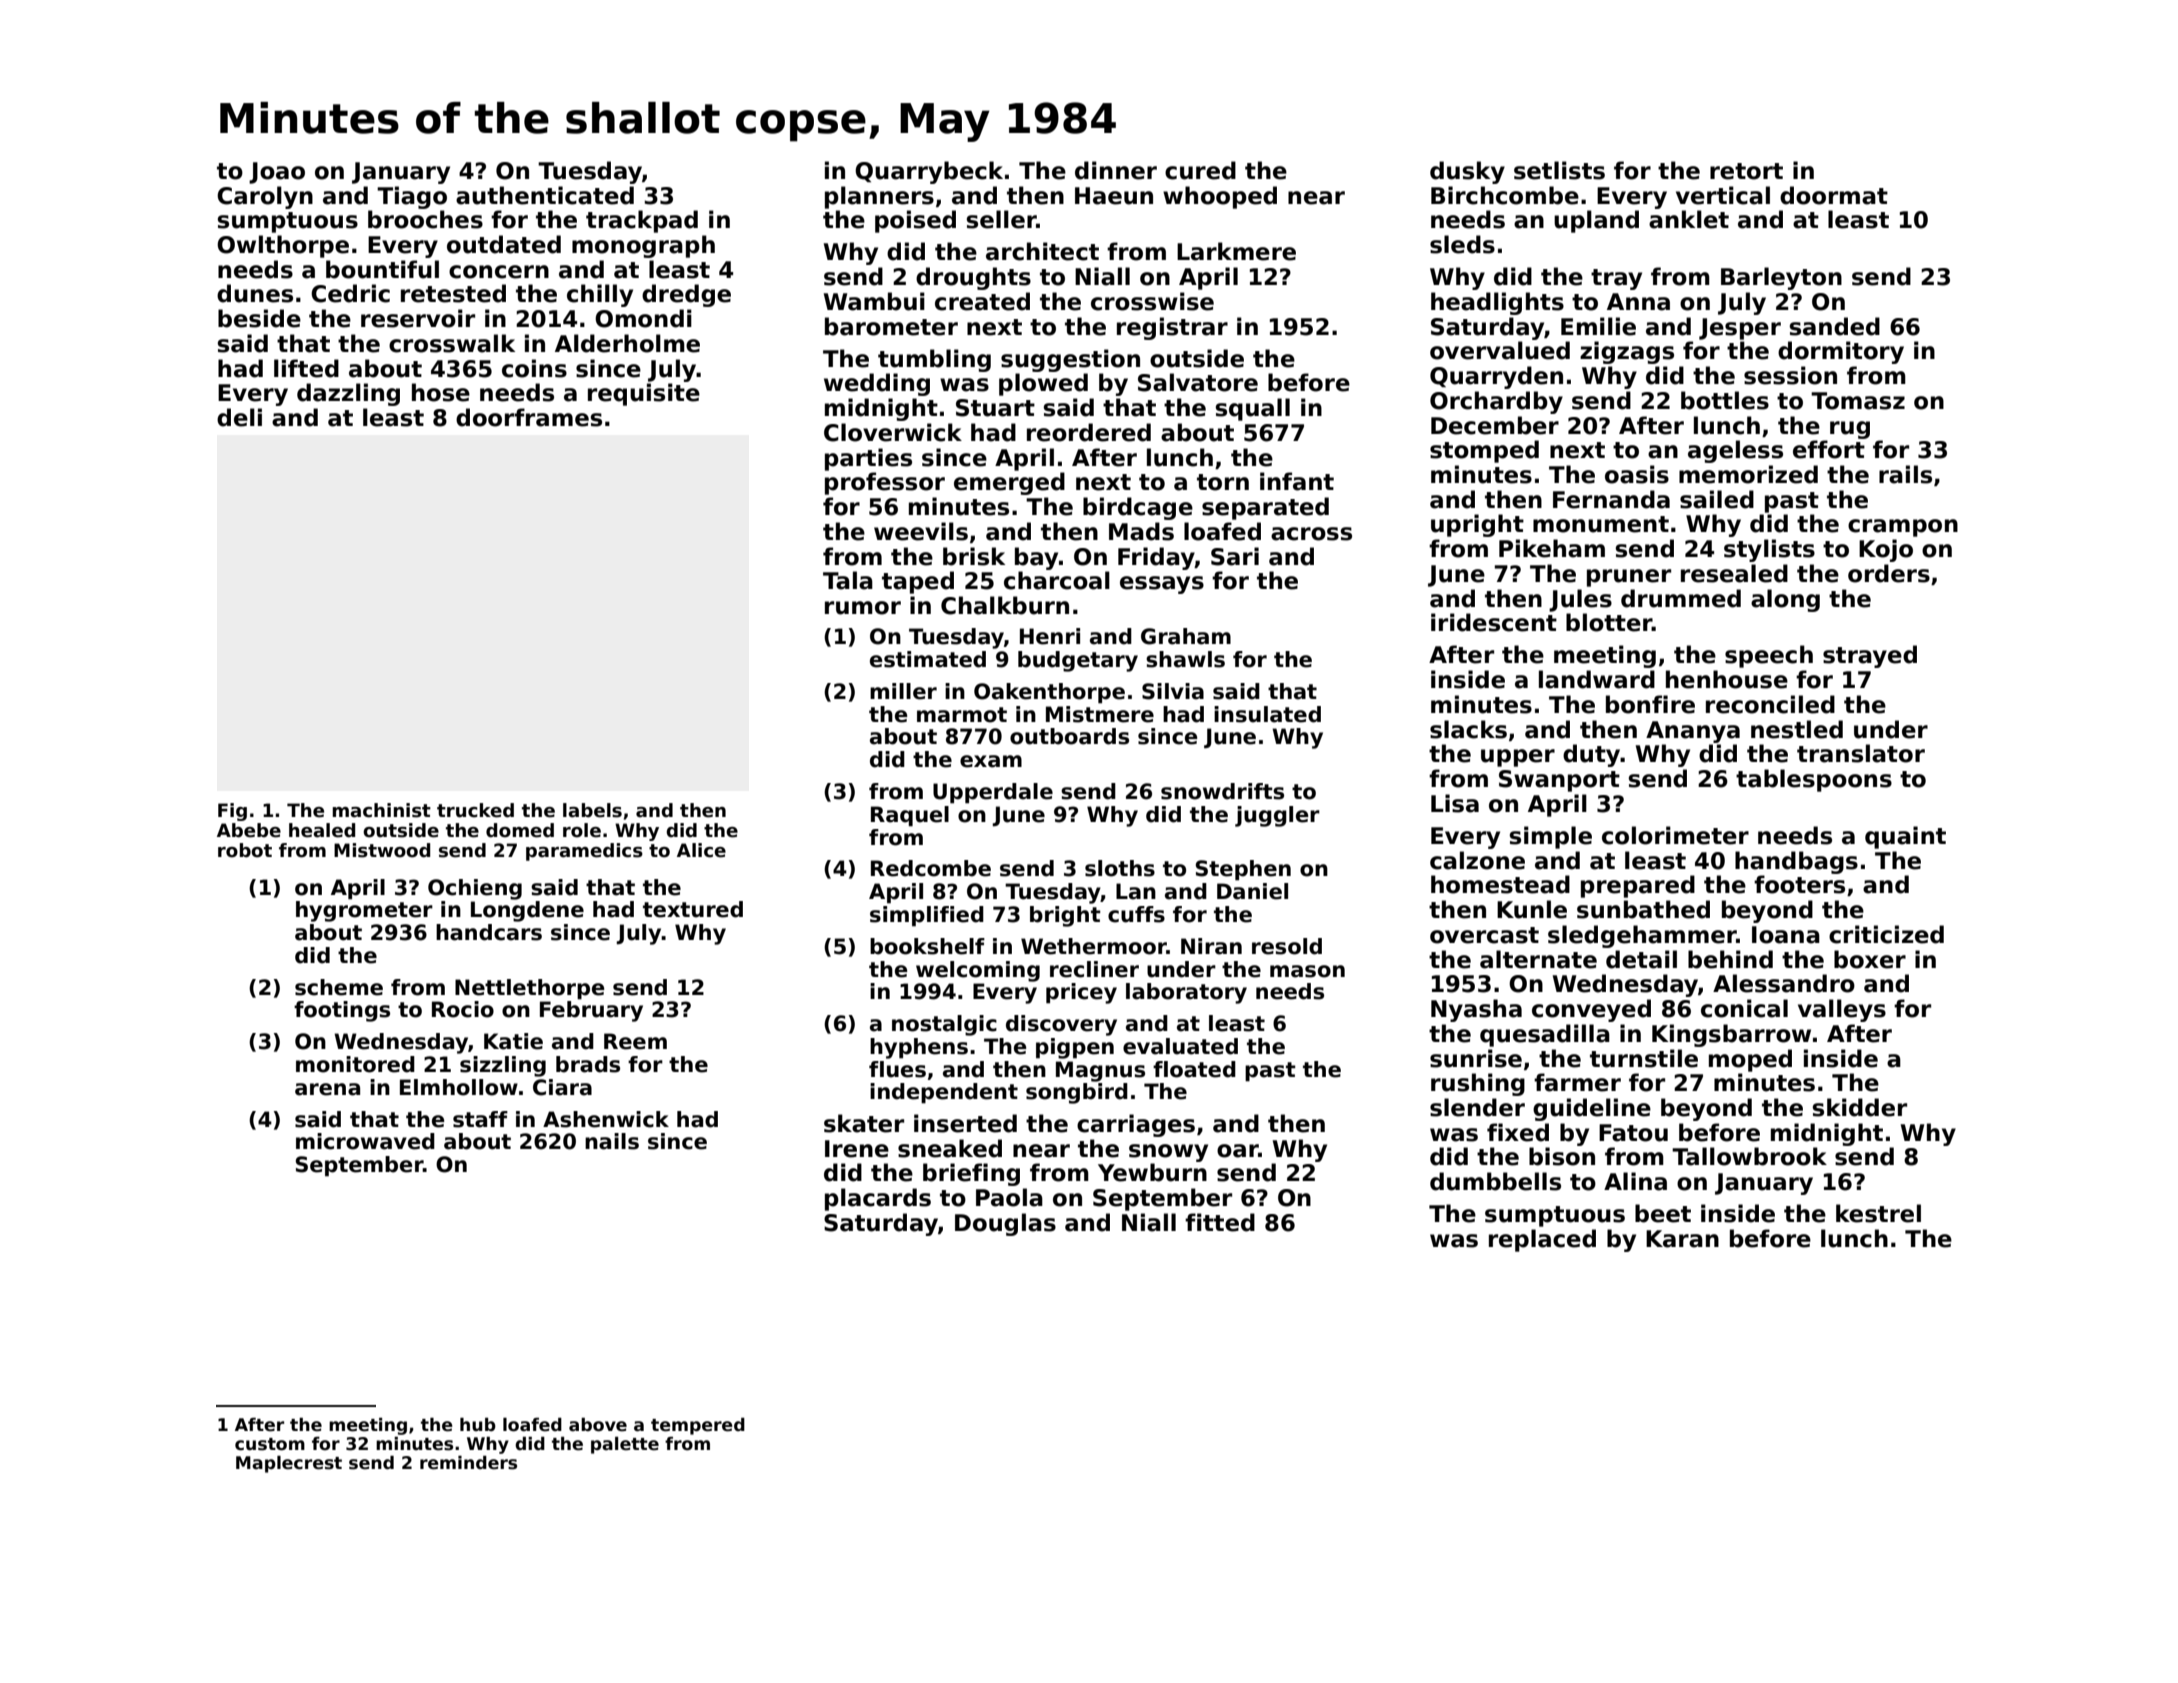  Describe the element at coordinates (1609, 622) in the screenshot. I see `blotter` at that location.
